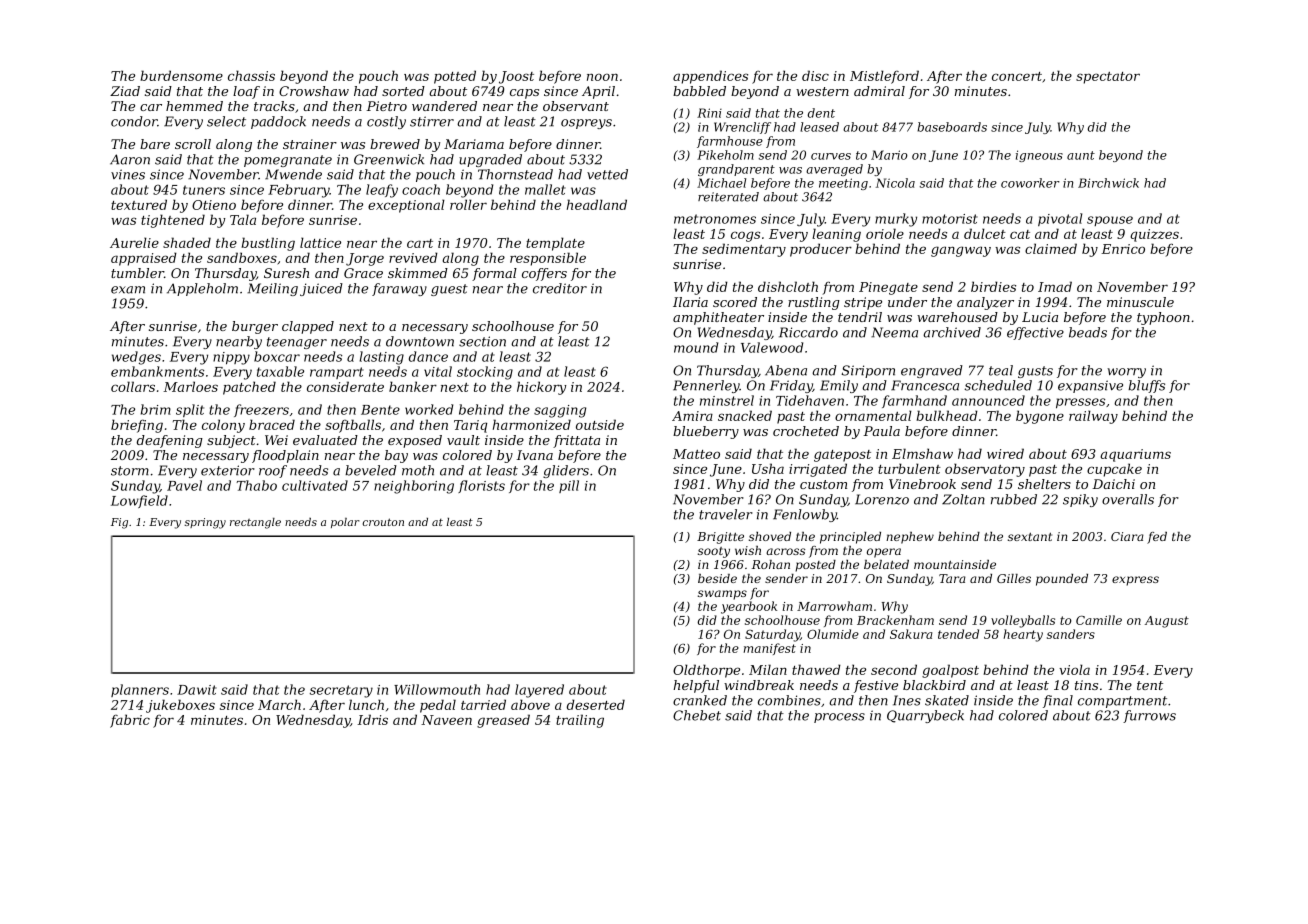 Image resolution: width=1308 pixels, height=924 pixels. I want to click on mallet, so click(545, 189).
